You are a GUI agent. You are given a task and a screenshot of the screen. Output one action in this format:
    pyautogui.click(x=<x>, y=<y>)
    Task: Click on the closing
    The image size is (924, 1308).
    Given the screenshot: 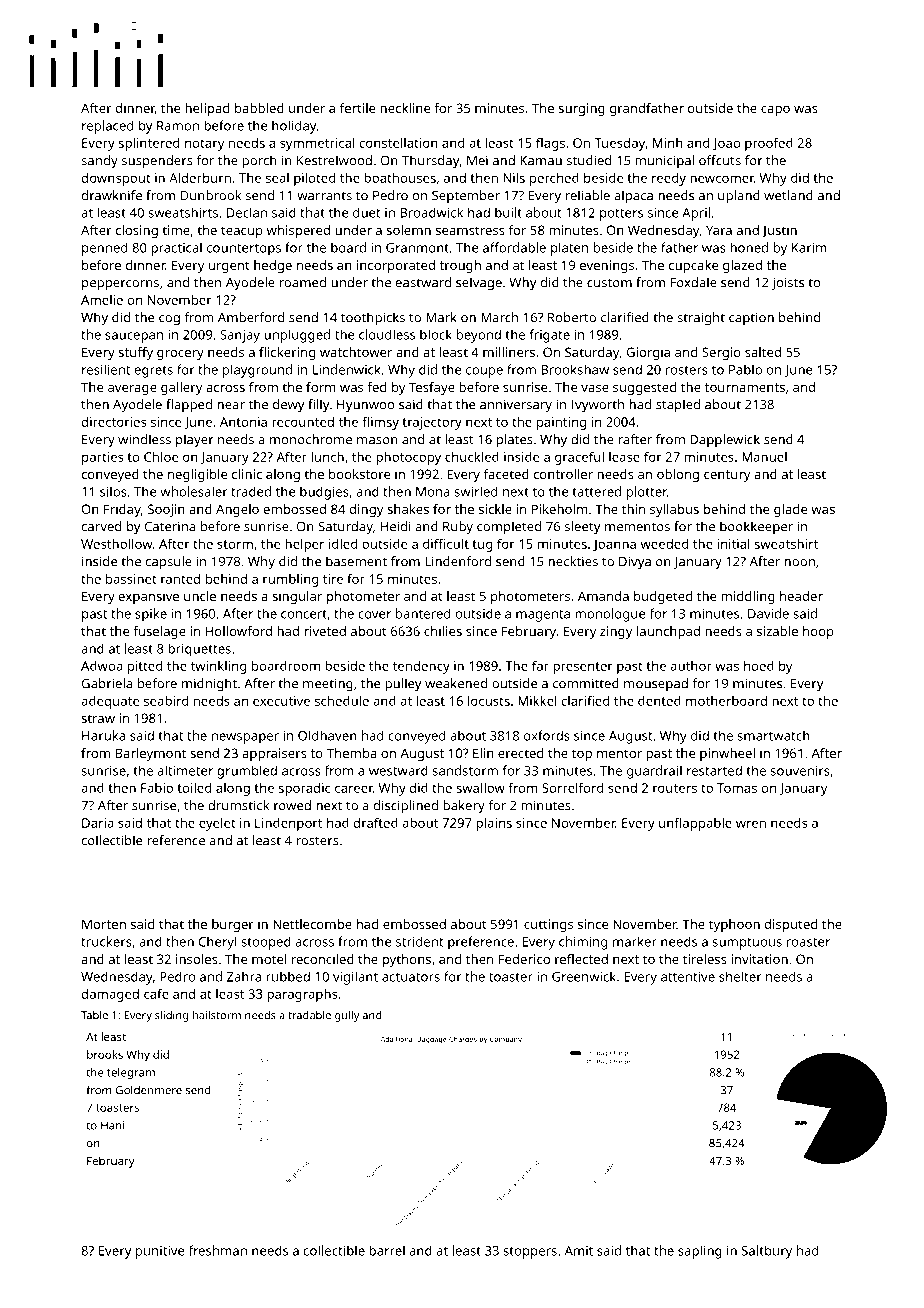 What is the action you would take?
    pyautogui.click(x=136, y=231)
